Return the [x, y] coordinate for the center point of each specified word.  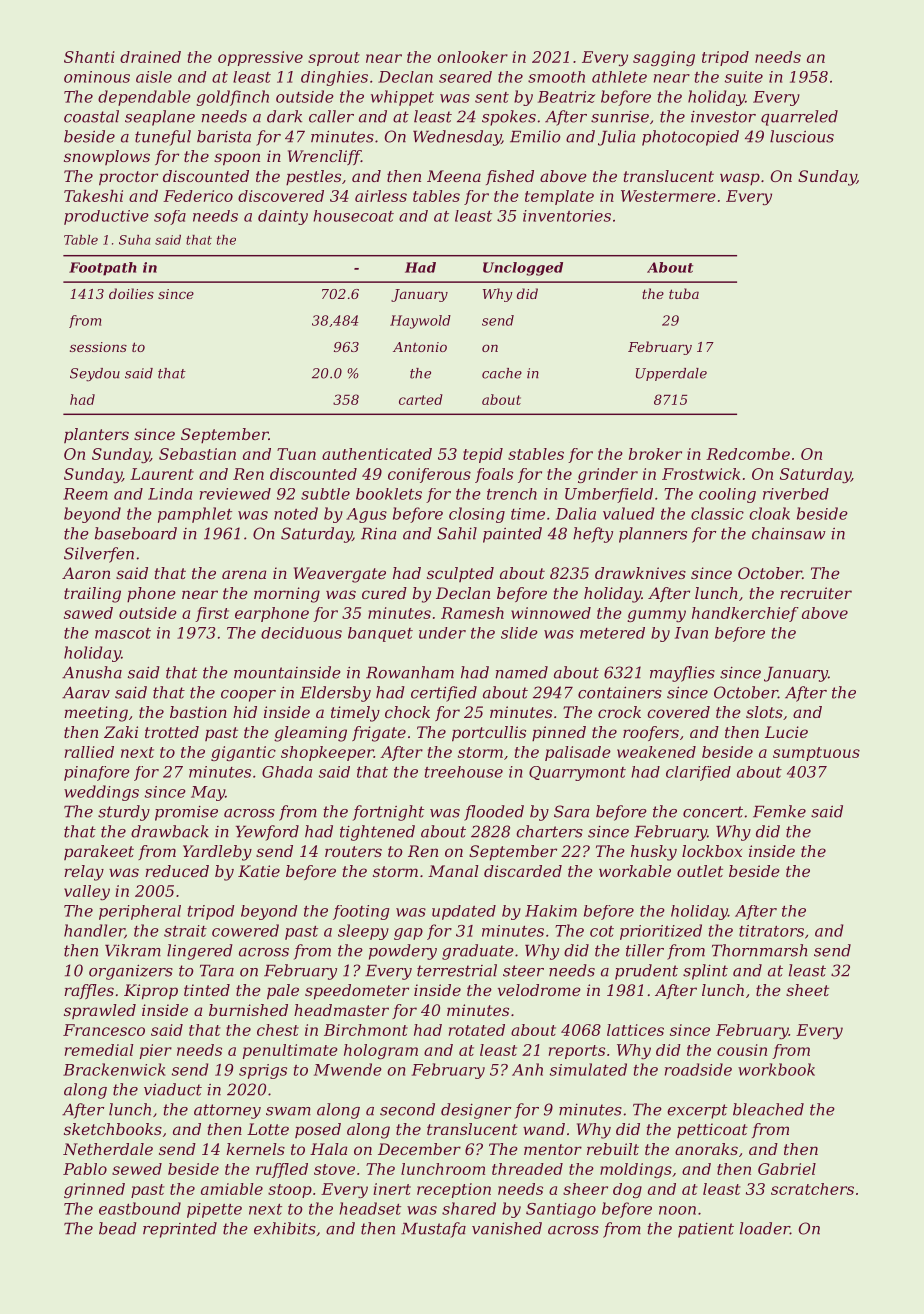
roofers [651, 733]
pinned [559, 733]
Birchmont [366, 1030]
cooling [727, 495]
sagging [664, 58]
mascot [123, 633]
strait [185, 931]
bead [118, 1228]
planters [96, 435]
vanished [507, 1228]
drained [150, 57]
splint [705, 972]
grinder [608, 475]
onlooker [472, 57]
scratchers [812, 1189]
